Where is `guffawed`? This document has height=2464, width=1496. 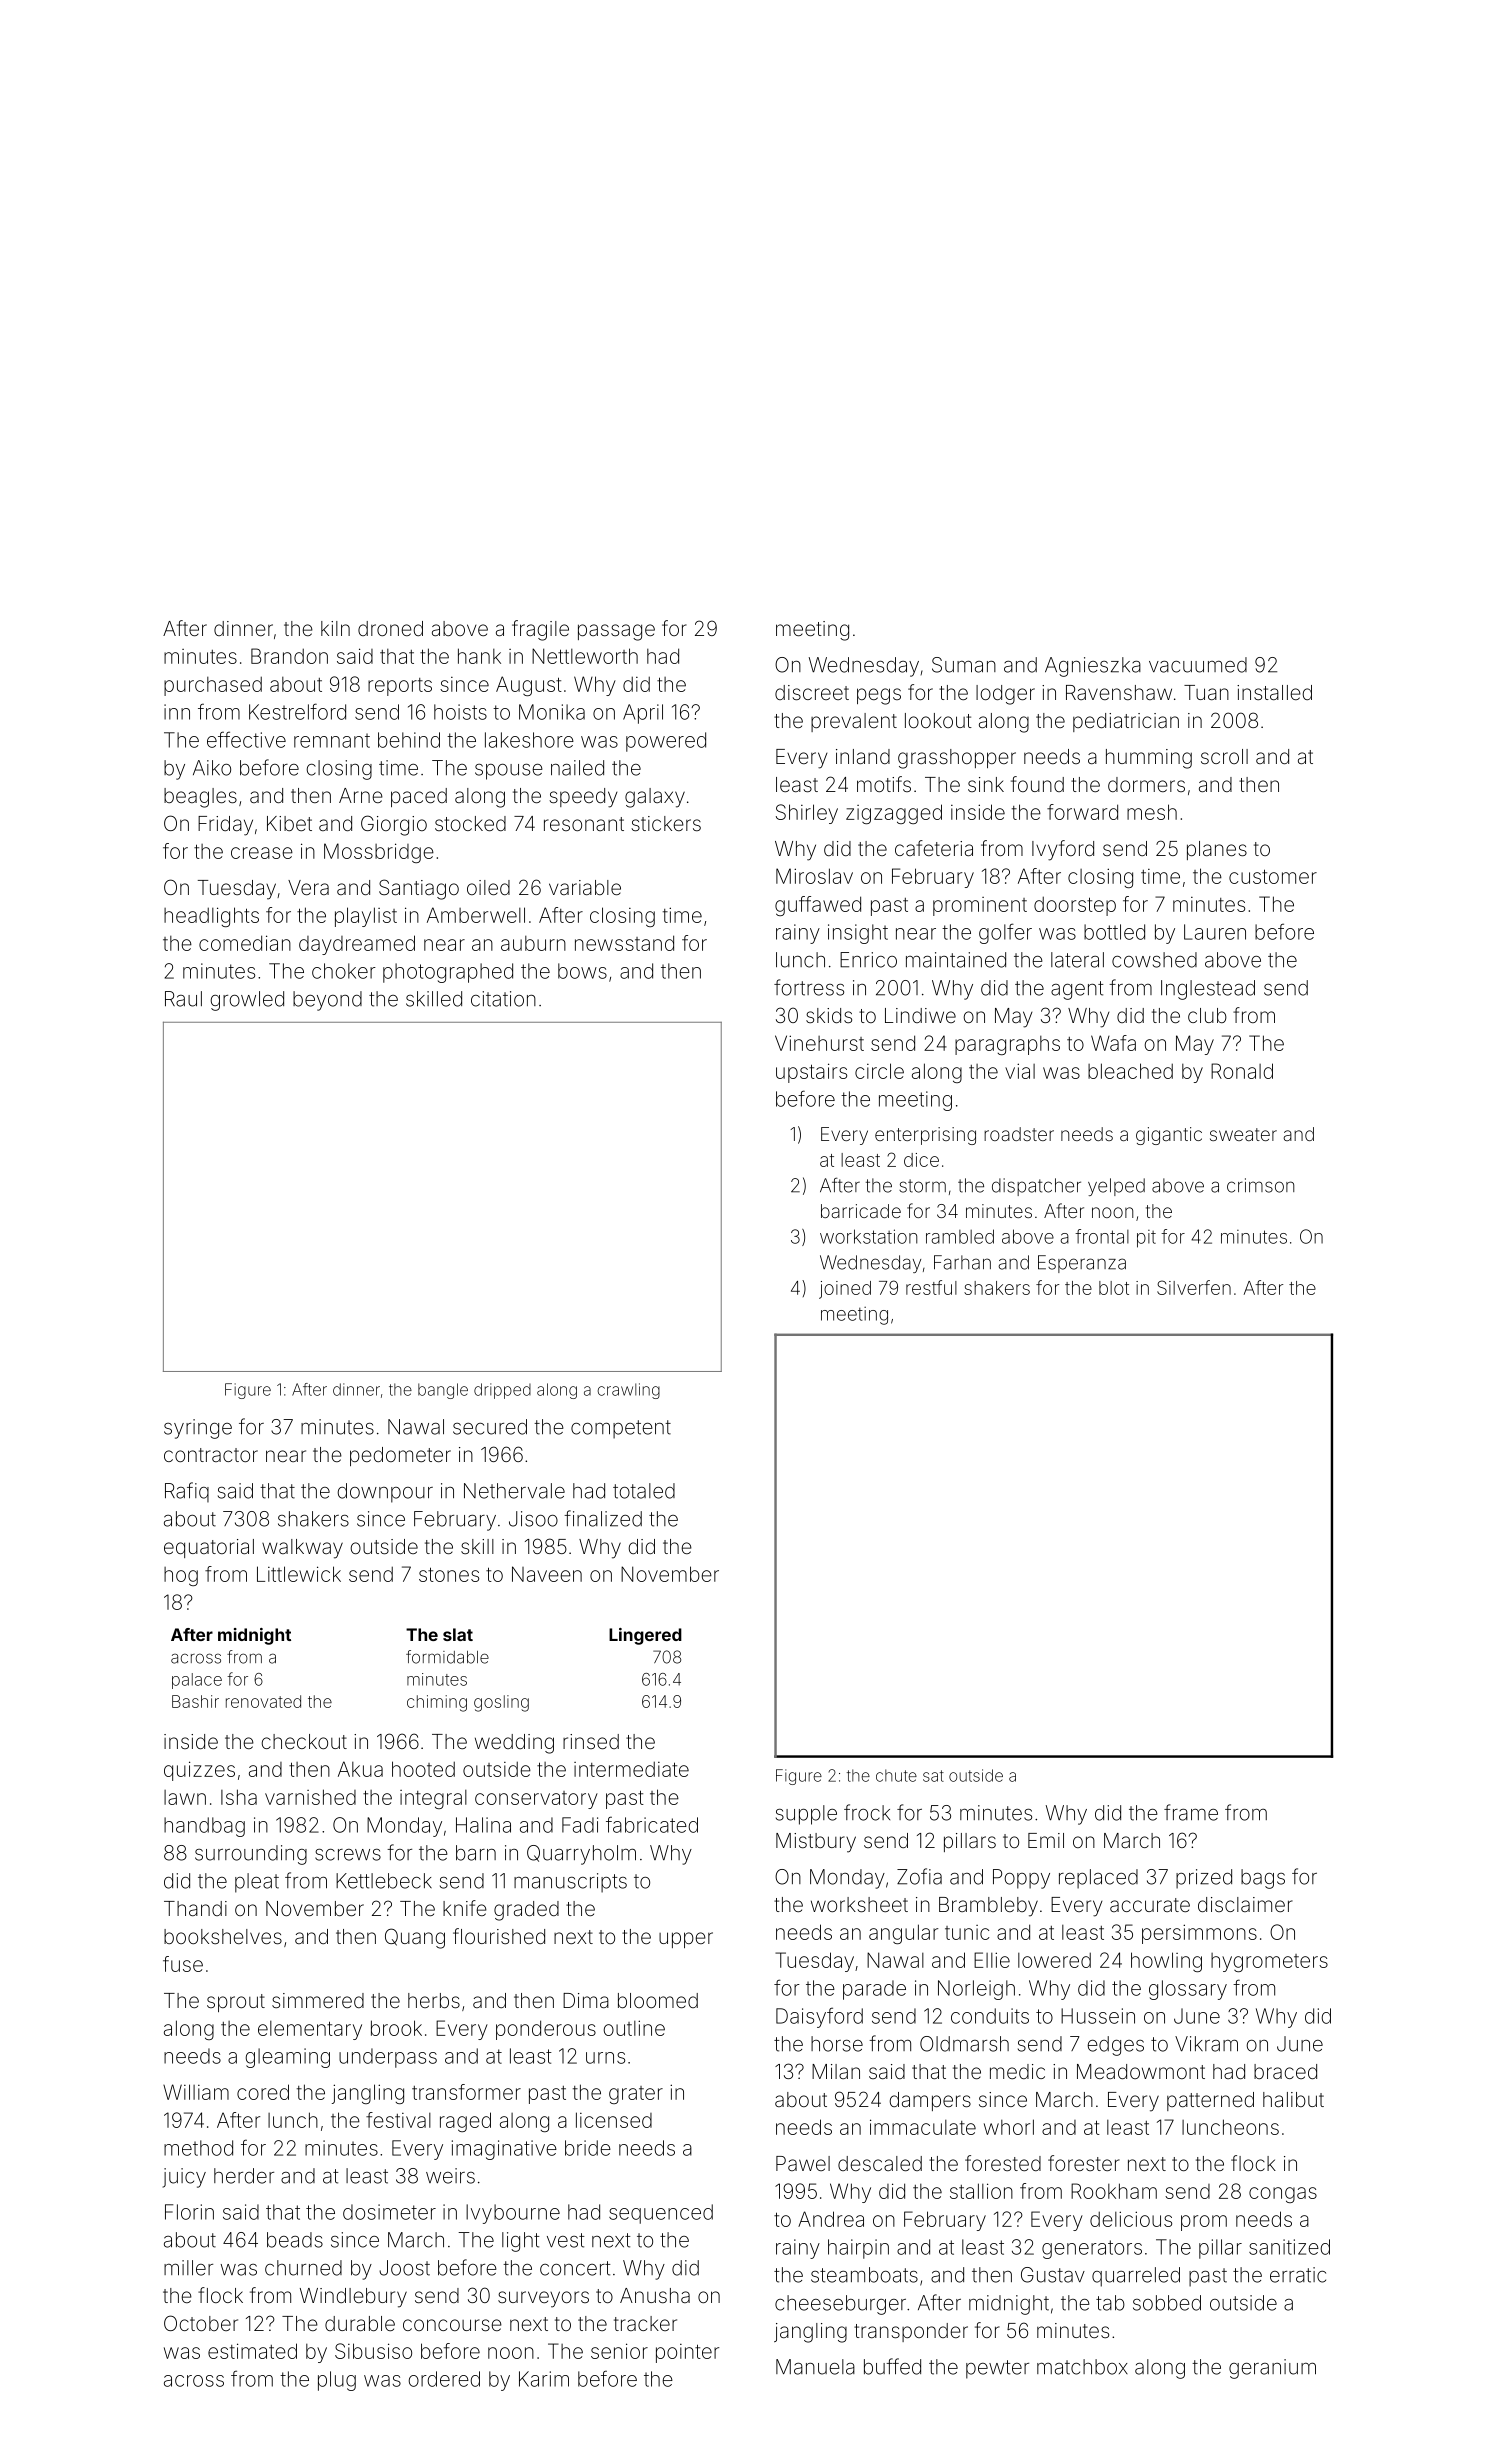
guffawed is located at coordinates (818, 906).
